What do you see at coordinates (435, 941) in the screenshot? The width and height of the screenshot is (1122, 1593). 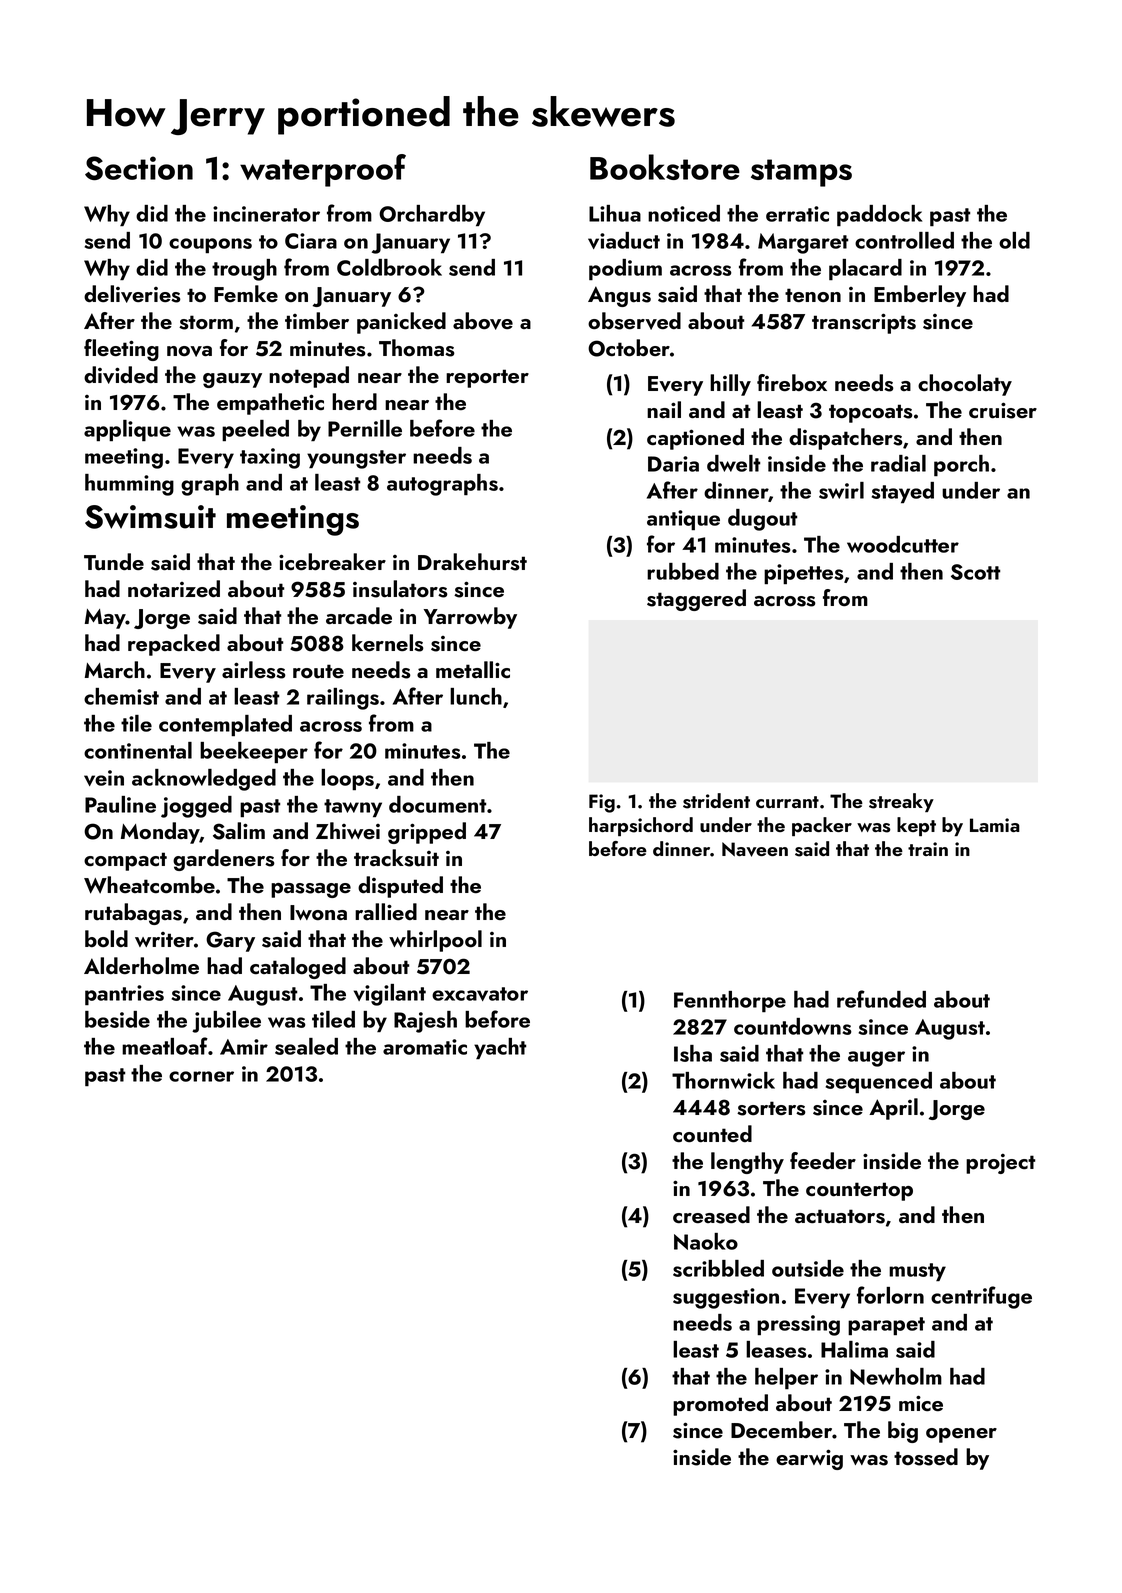 I see `whirlpool` at bounding box center [435, 941].
